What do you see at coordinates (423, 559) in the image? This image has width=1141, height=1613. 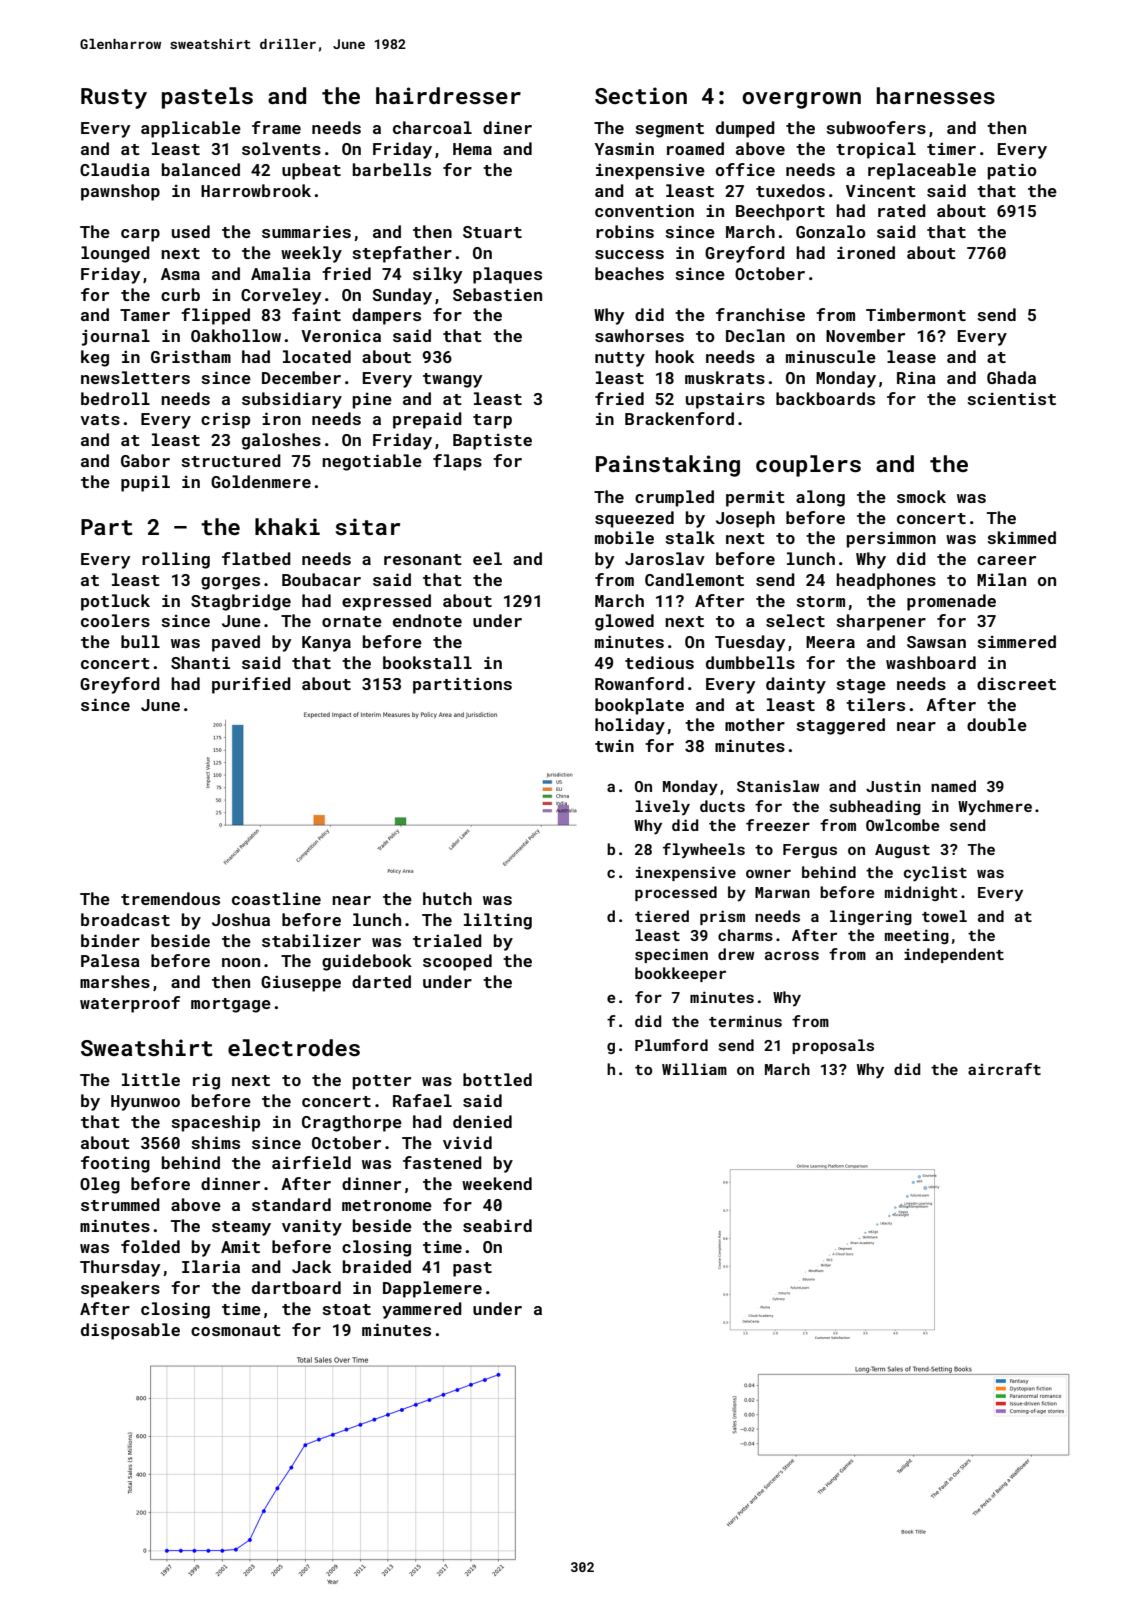 I see `resonant` at bounding box center [423, 559].
